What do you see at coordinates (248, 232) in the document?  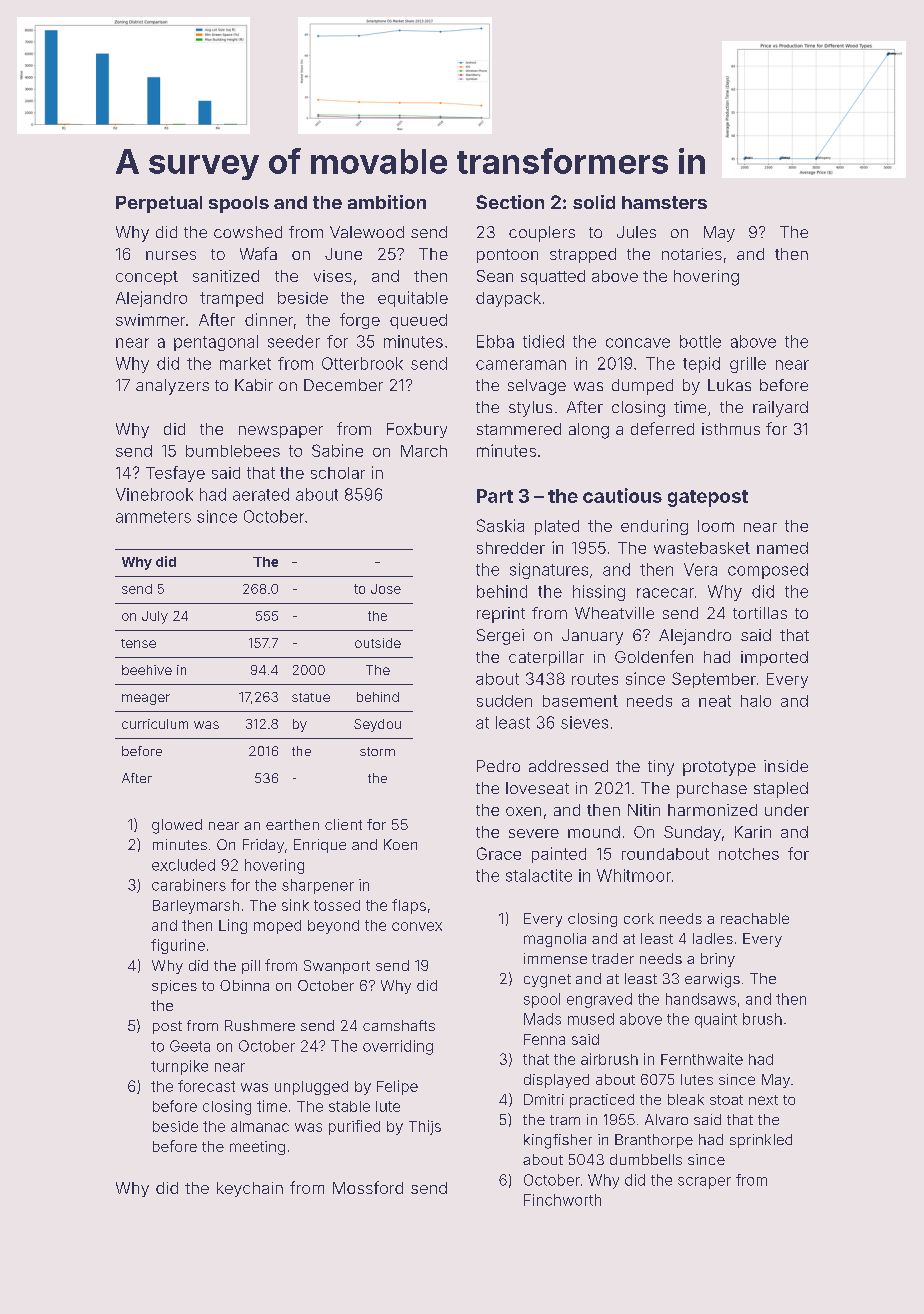 I see `cowshed` at bounding box center [248, 232].
